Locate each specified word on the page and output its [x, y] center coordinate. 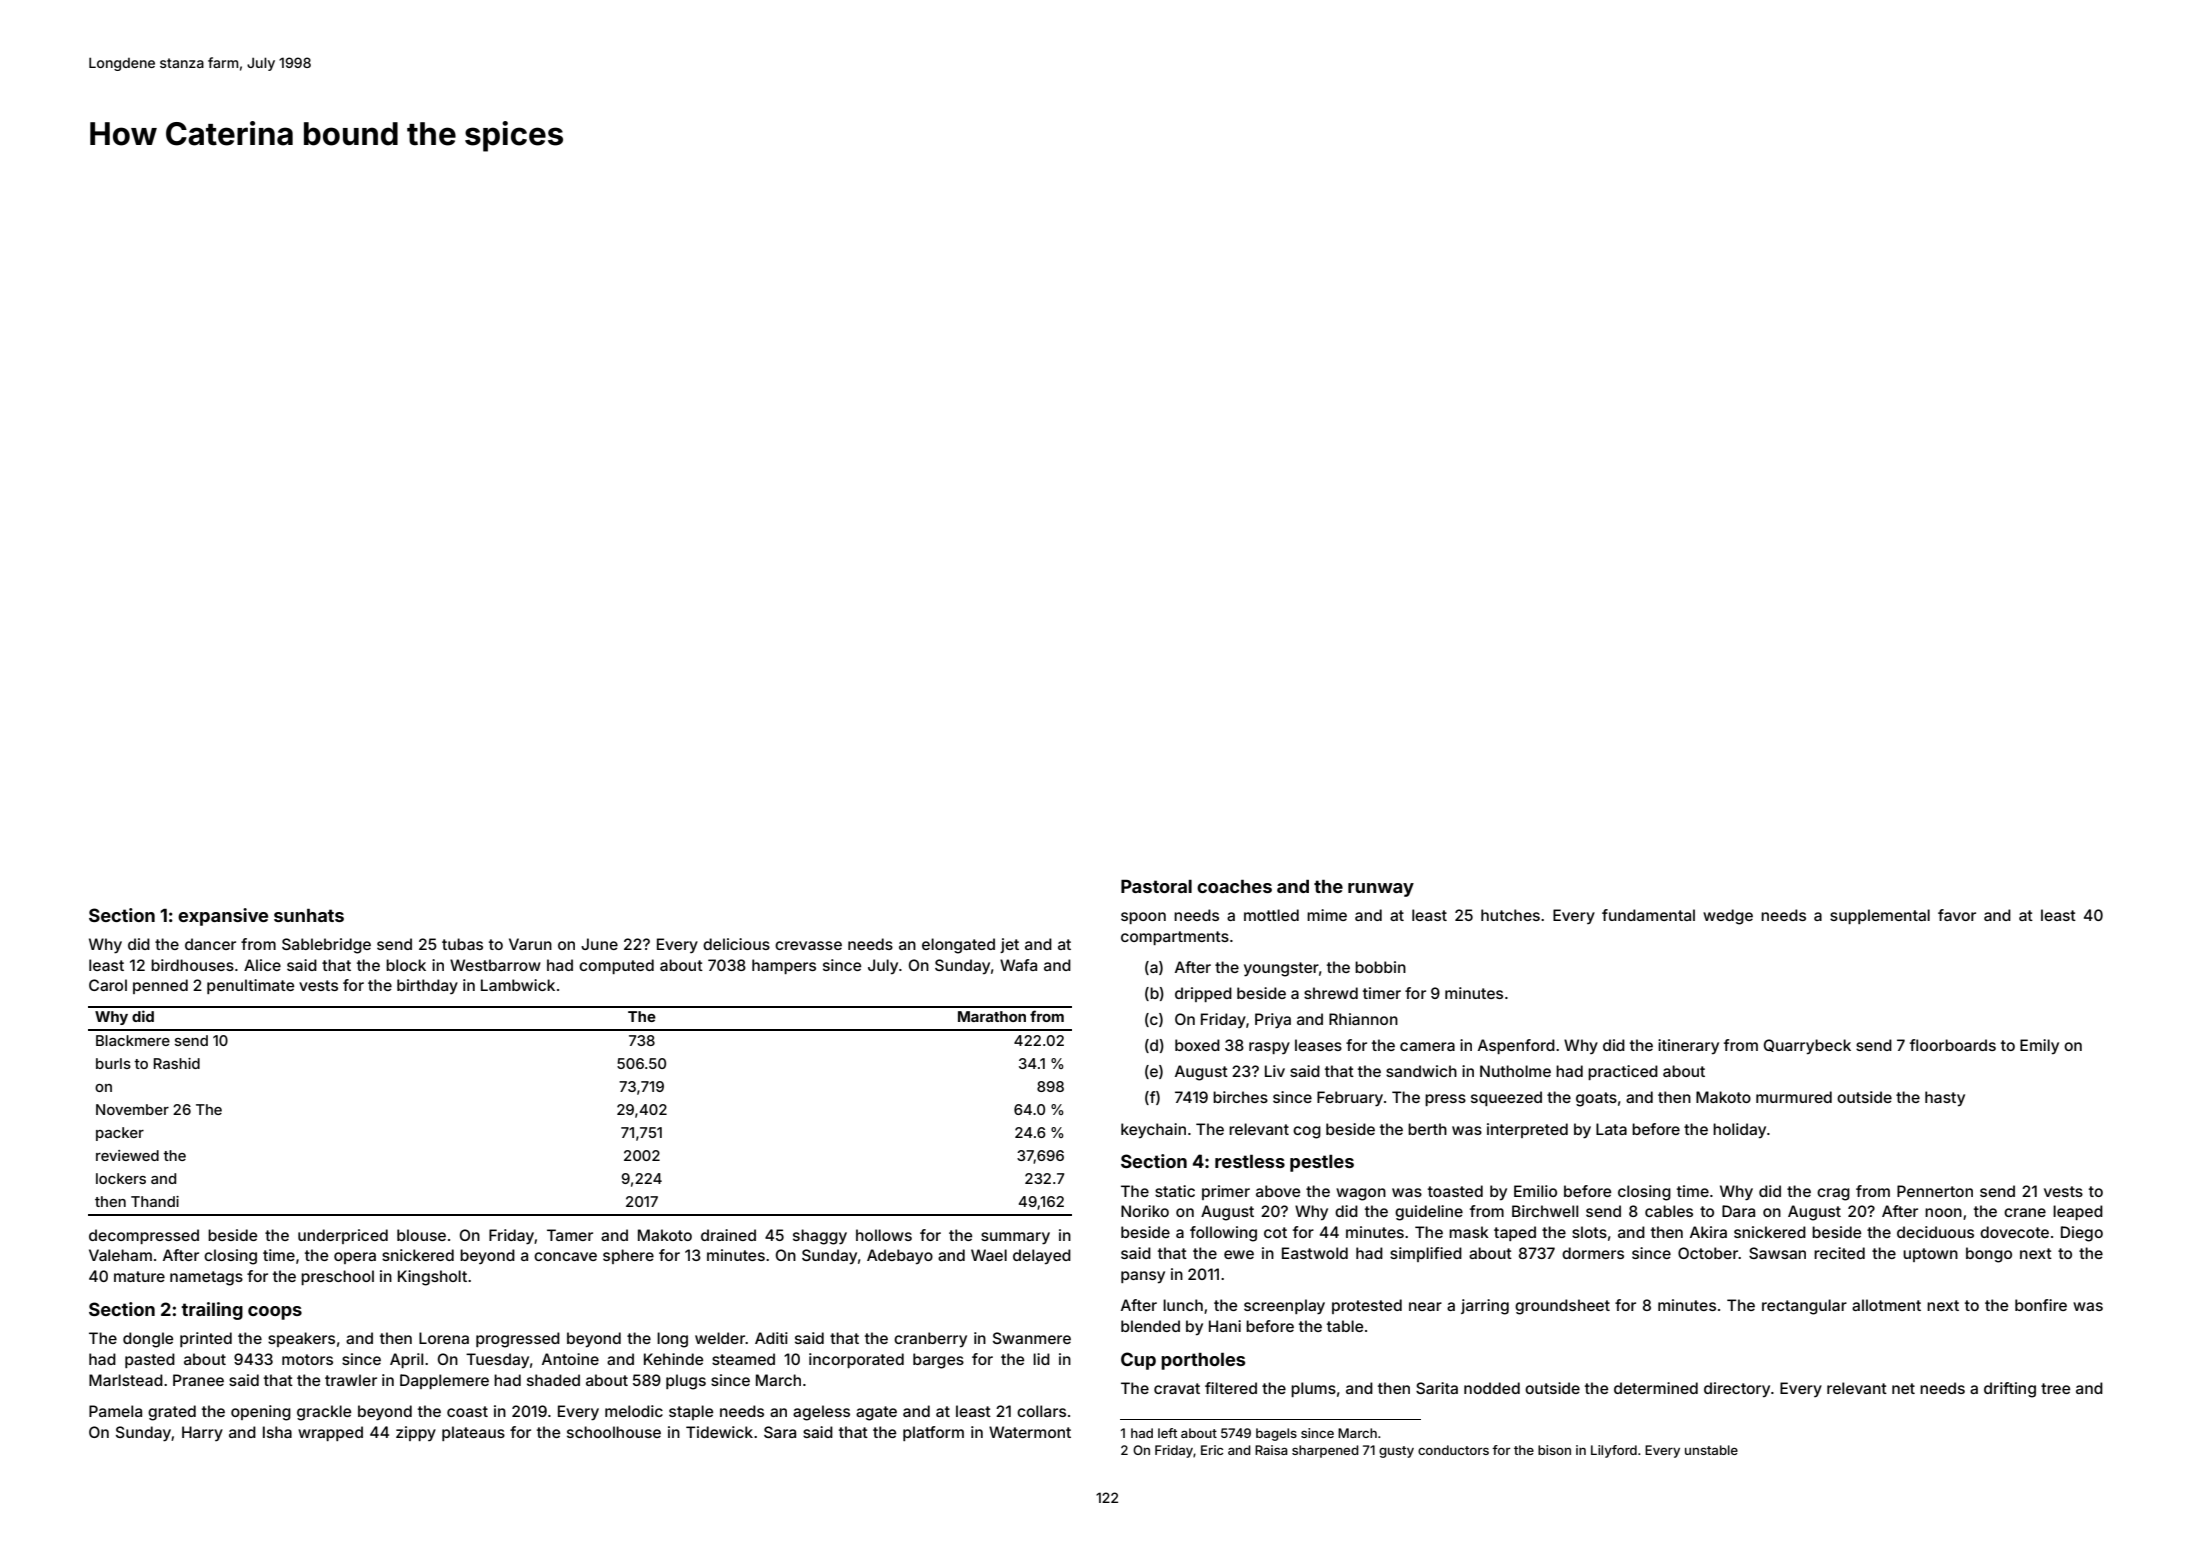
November [132, 1109]
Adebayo [900, 1256]
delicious [736, 944]
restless [1250, 1161]
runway [1381, 890]
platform [933, 1433]
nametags [206, 1278]
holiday [1739, 1130]
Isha [277, 1432]
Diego [2082, 1234]
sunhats [309, 915]
